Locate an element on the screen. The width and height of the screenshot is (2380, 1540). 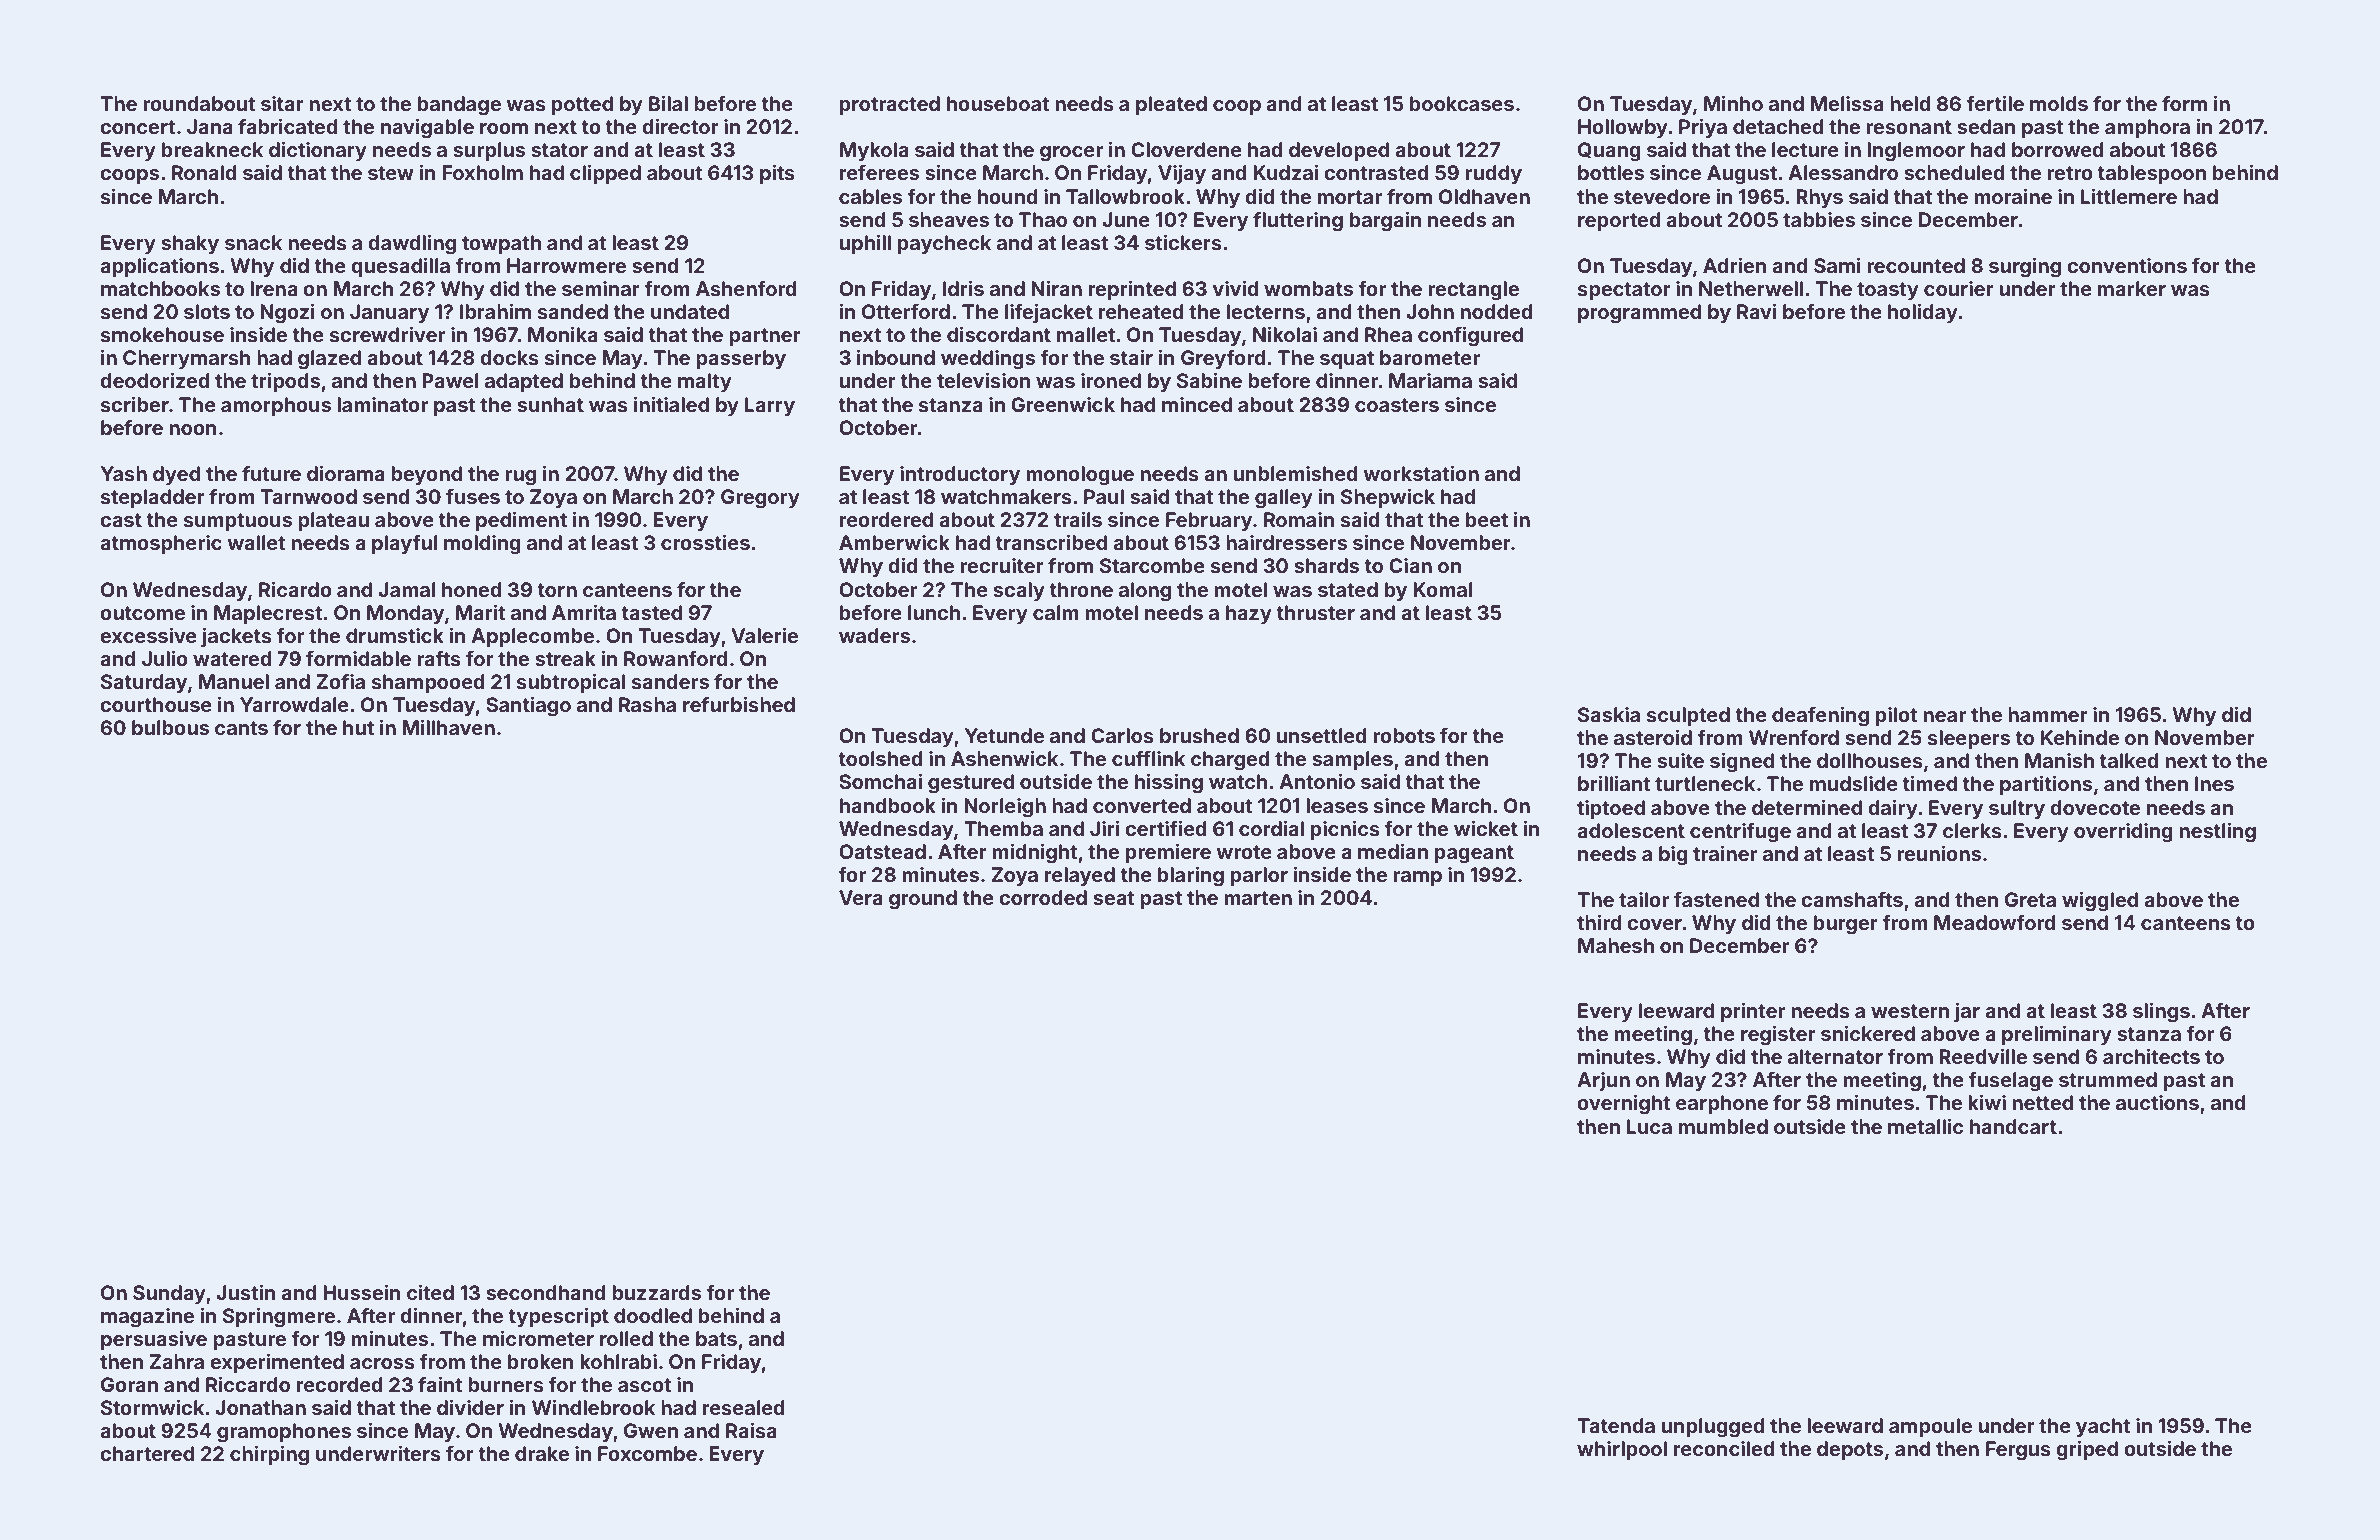
tripods is located at coordinates (285, 382).
